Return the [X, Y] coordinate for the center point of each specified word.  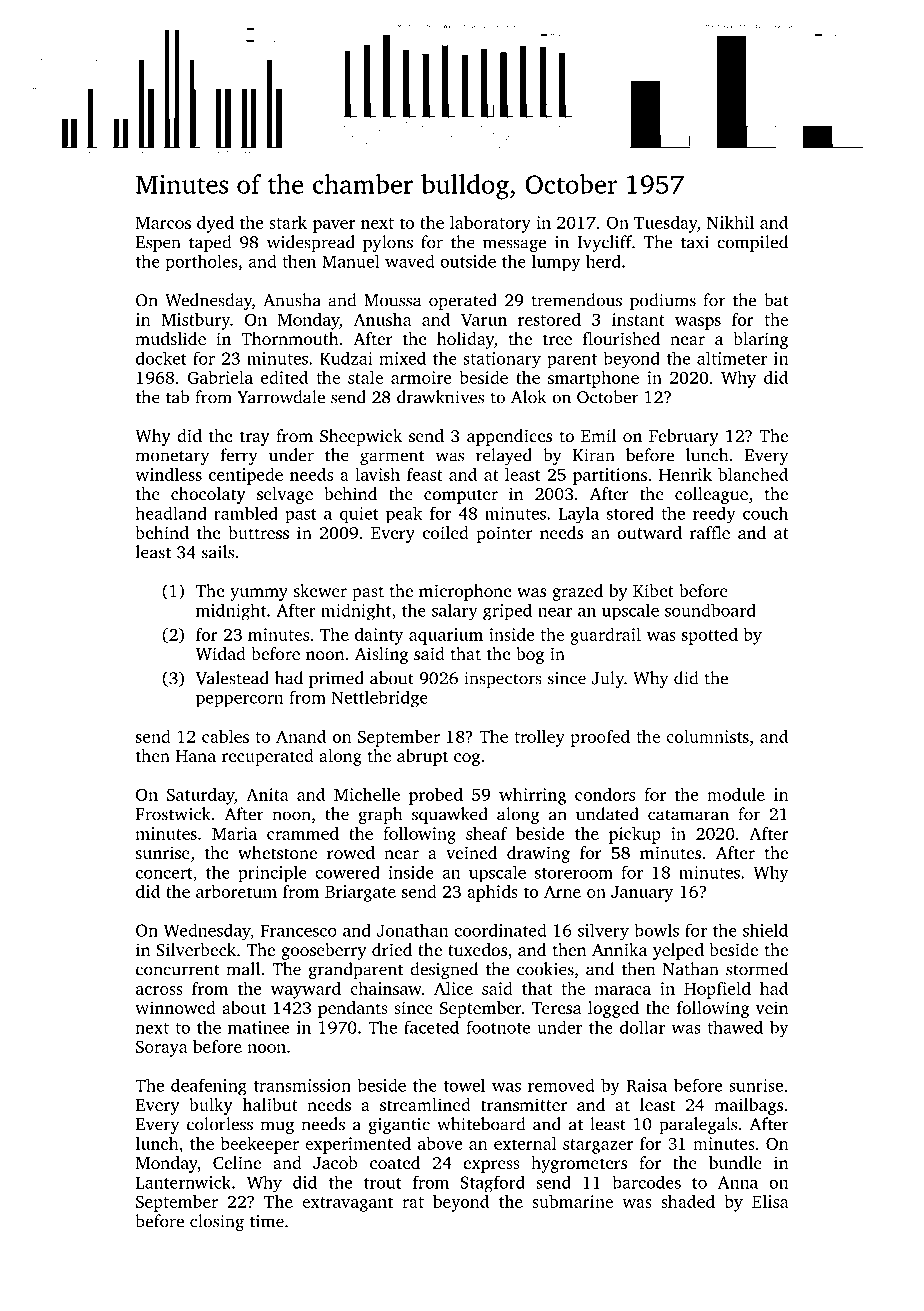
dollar [642, 1027]
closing [217, 1222]
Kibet [653, 590]
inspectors [503, 680]
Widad [220, 654]
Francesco [298, 931]
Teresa [557, 1008]
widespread [311, 243]
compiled [752, 243]
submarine [572, 1201]
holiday [465, 340]
